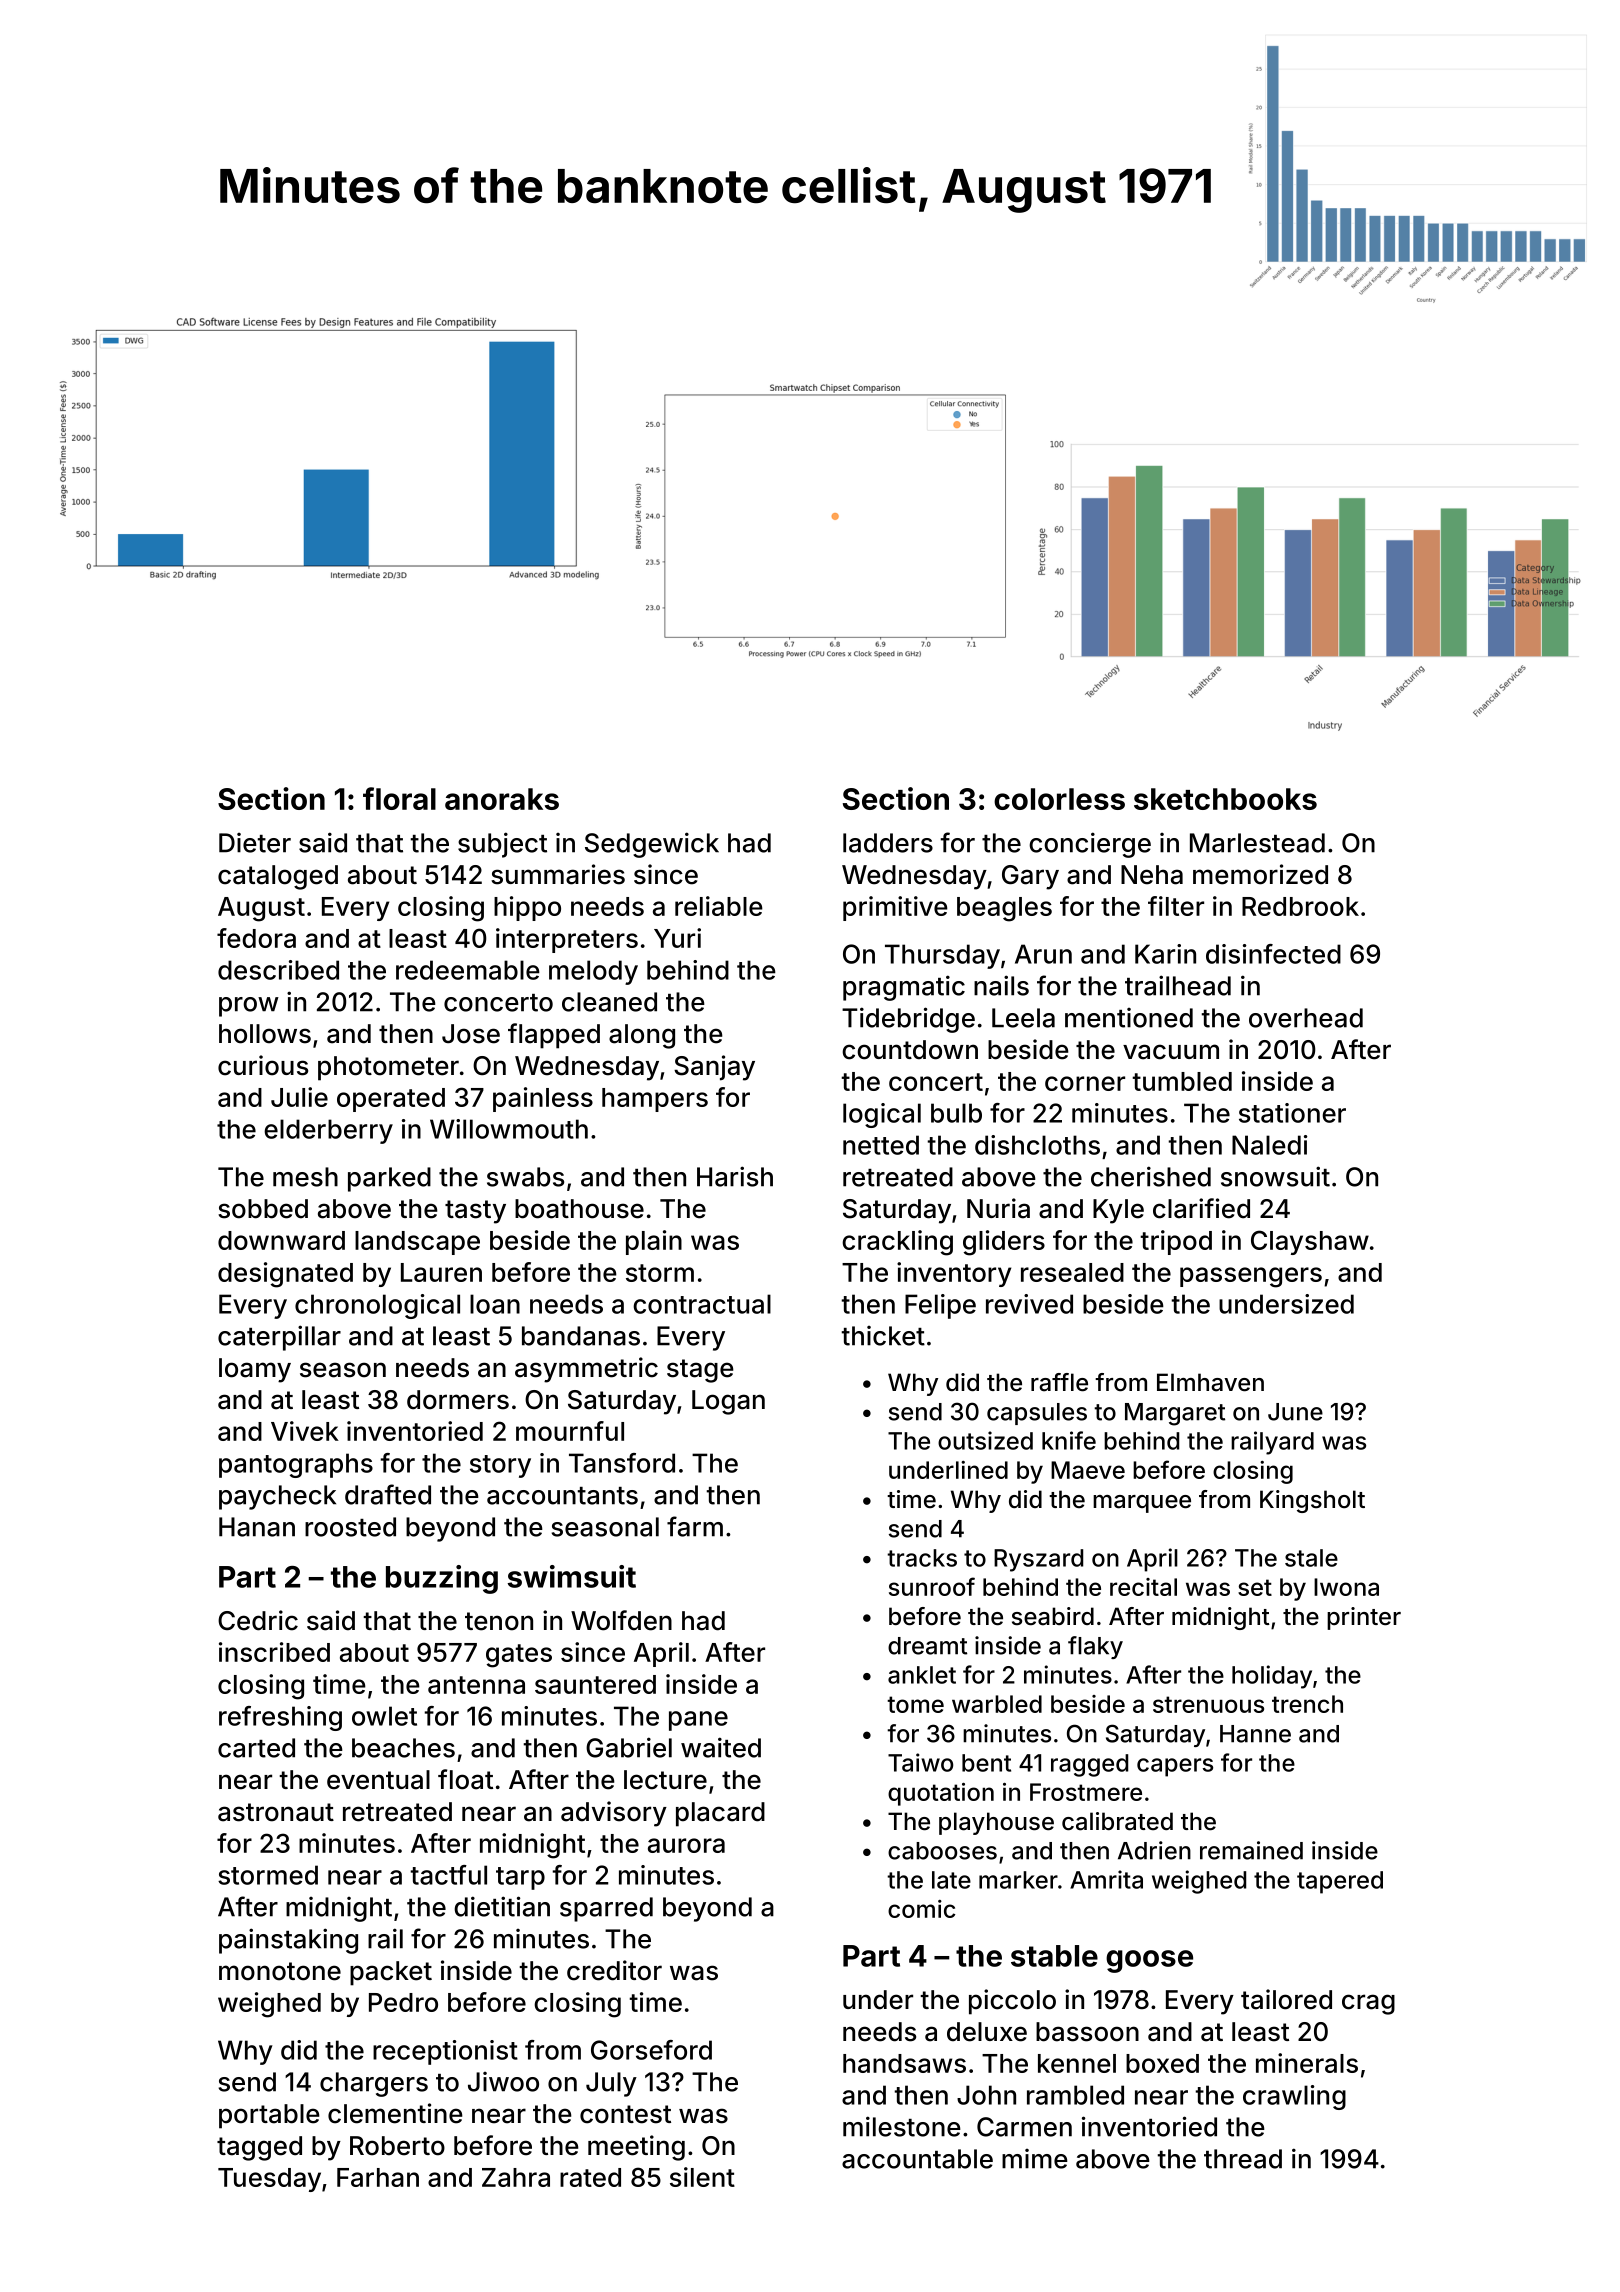  What do you see at coordinates (475, 1212) in the page?
I see `tasty` at bounding box center [475, 1212].
